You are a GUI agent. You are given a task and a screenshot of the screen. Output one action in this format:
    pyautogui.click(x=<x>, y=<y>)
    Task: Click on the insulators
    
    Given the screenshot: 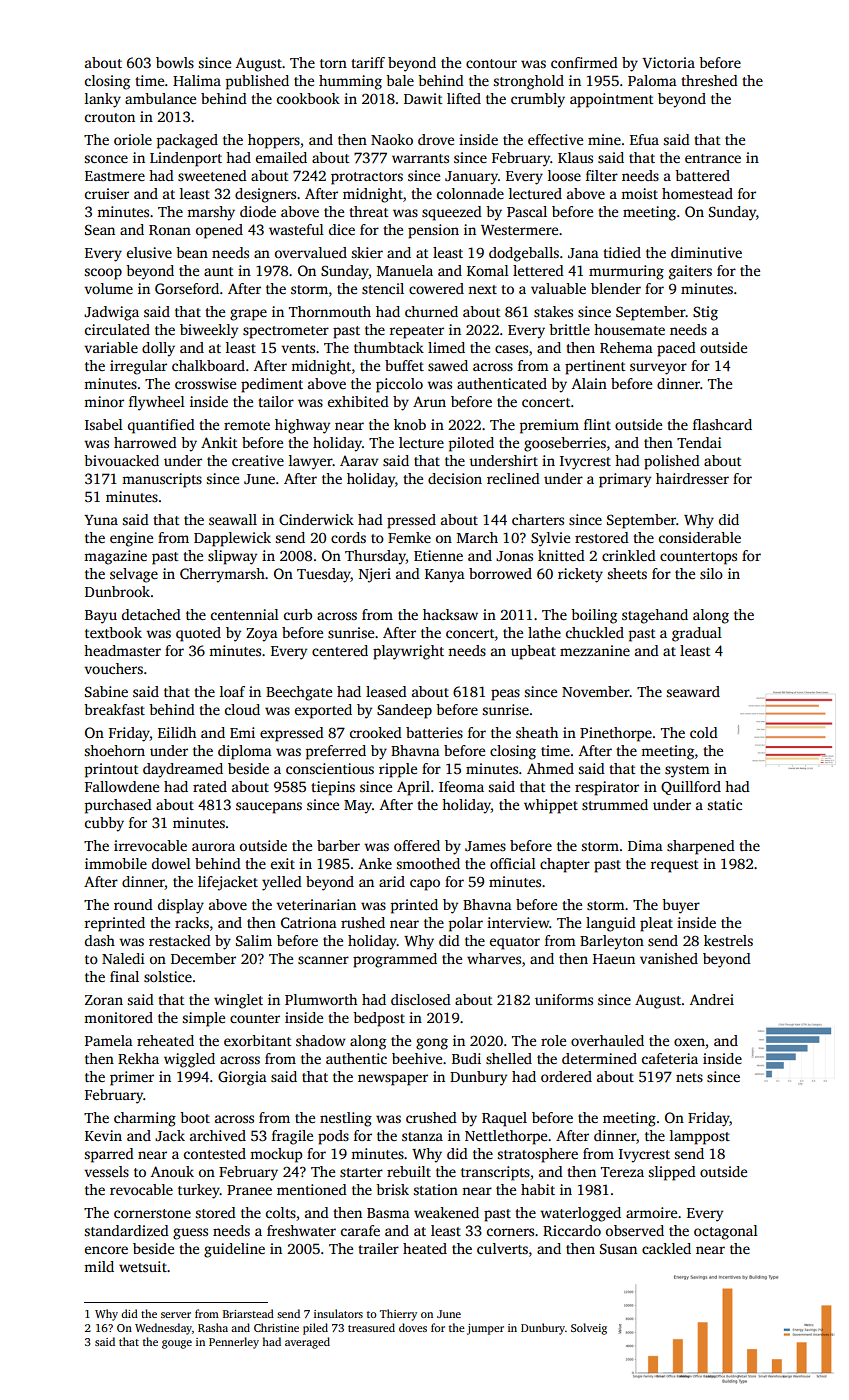 What is the action you would take?
    pyautogui.click(x=338, y=1313)
